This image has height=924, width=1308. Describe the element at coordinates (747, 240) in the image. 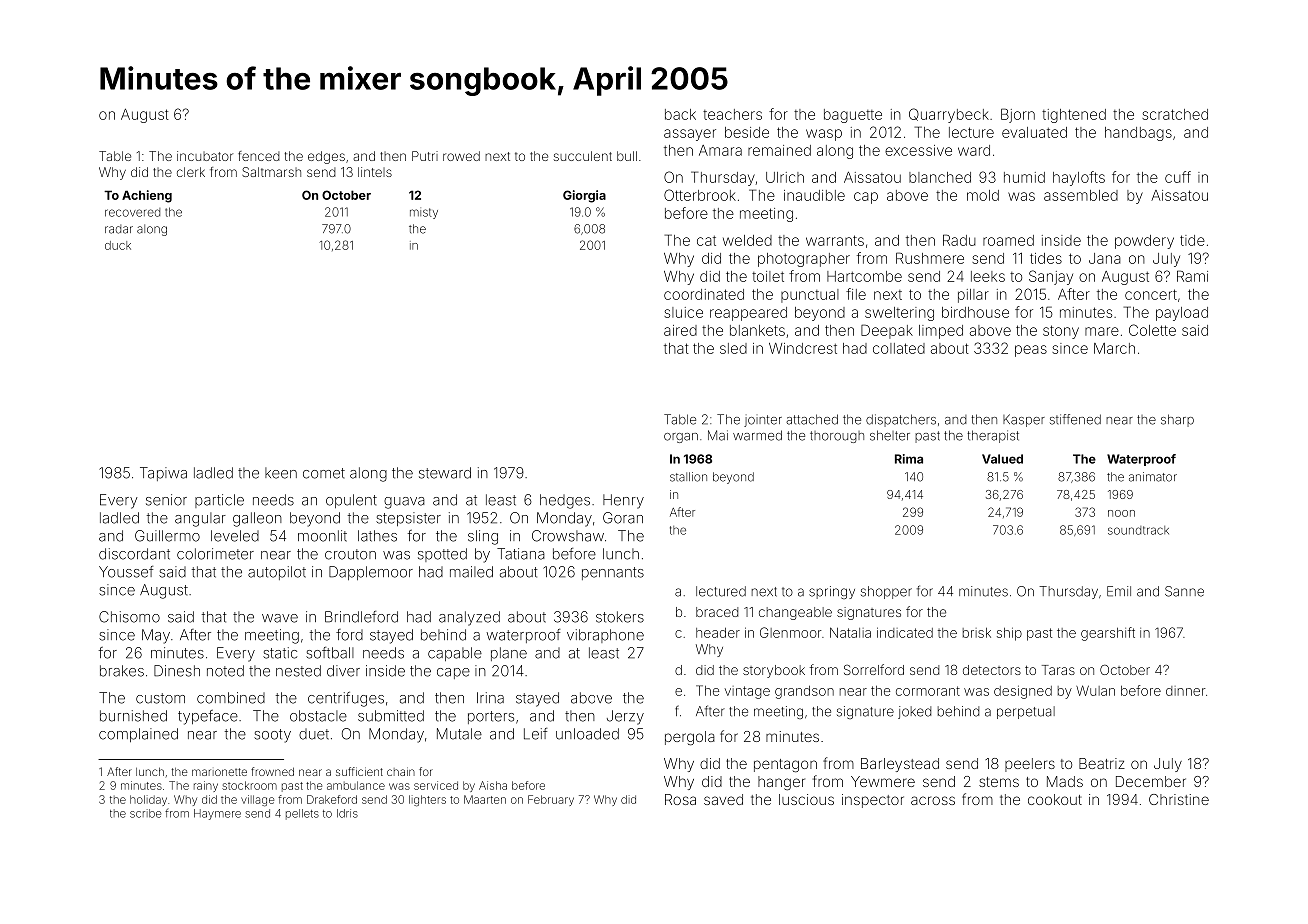

I see `welded` at that location.
